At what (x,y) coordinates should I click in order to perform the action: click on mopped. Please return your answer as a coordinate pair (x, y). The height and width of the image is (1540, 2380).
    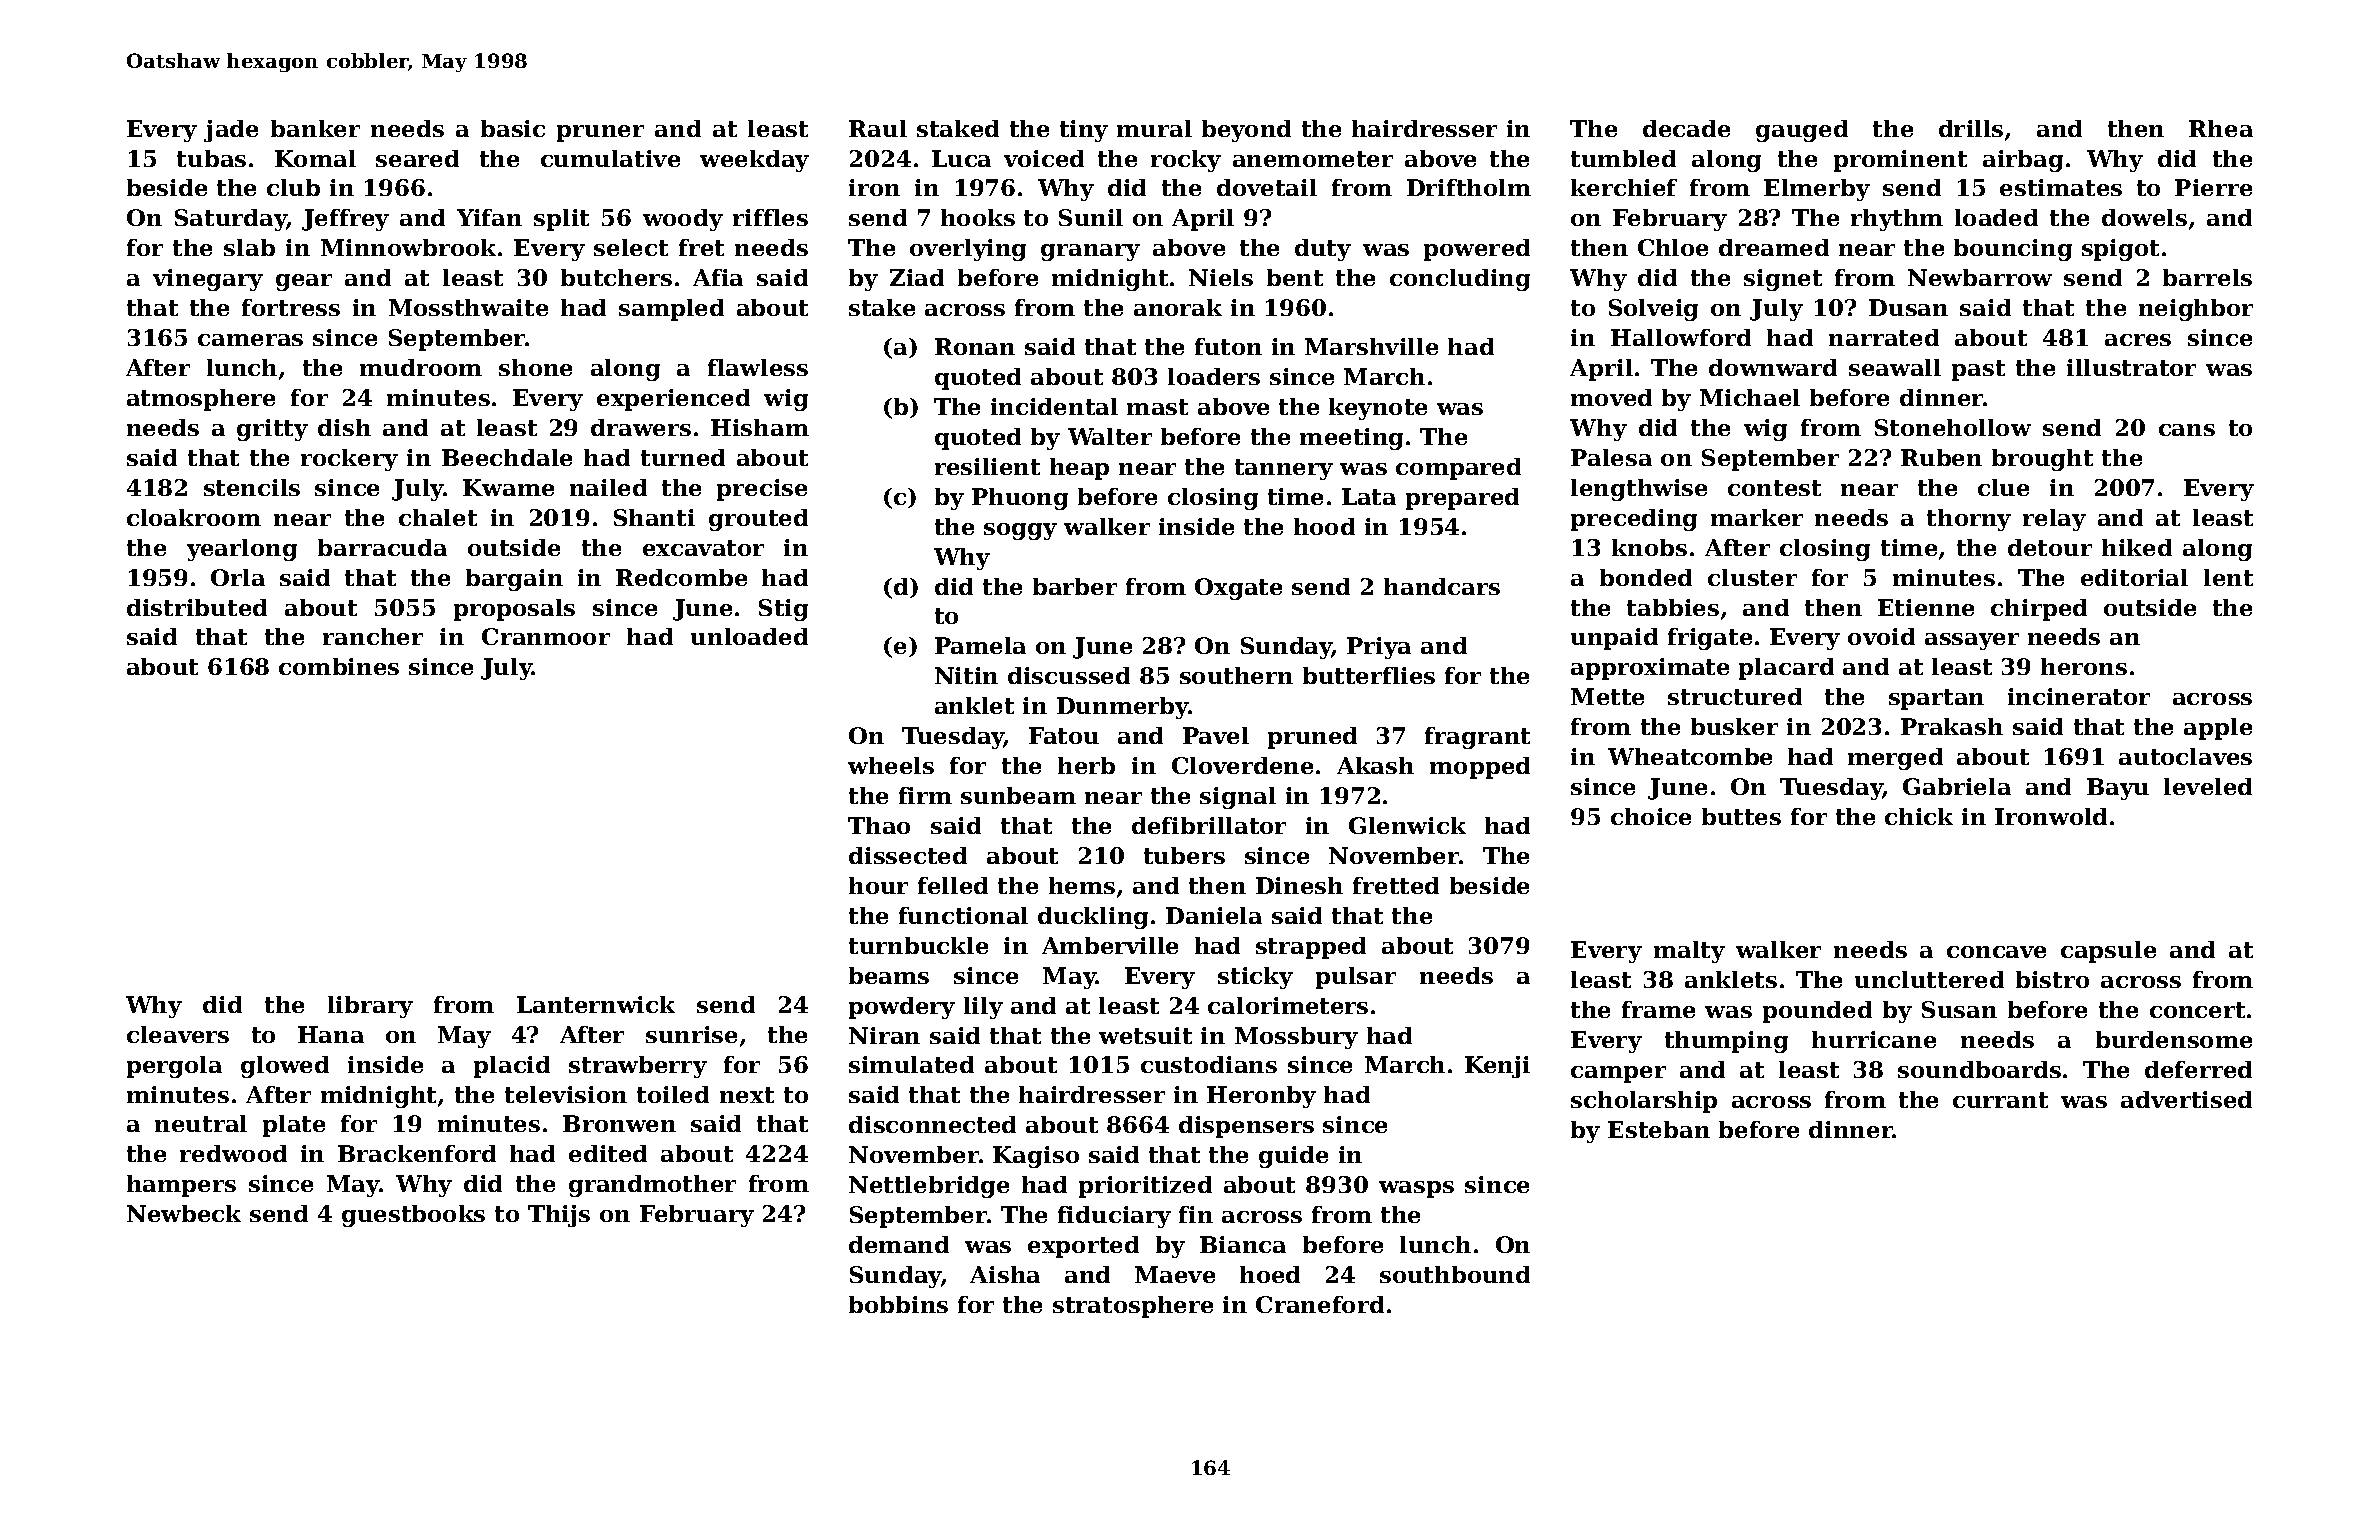
    Looking at the image, I should click on (1480, 768).
